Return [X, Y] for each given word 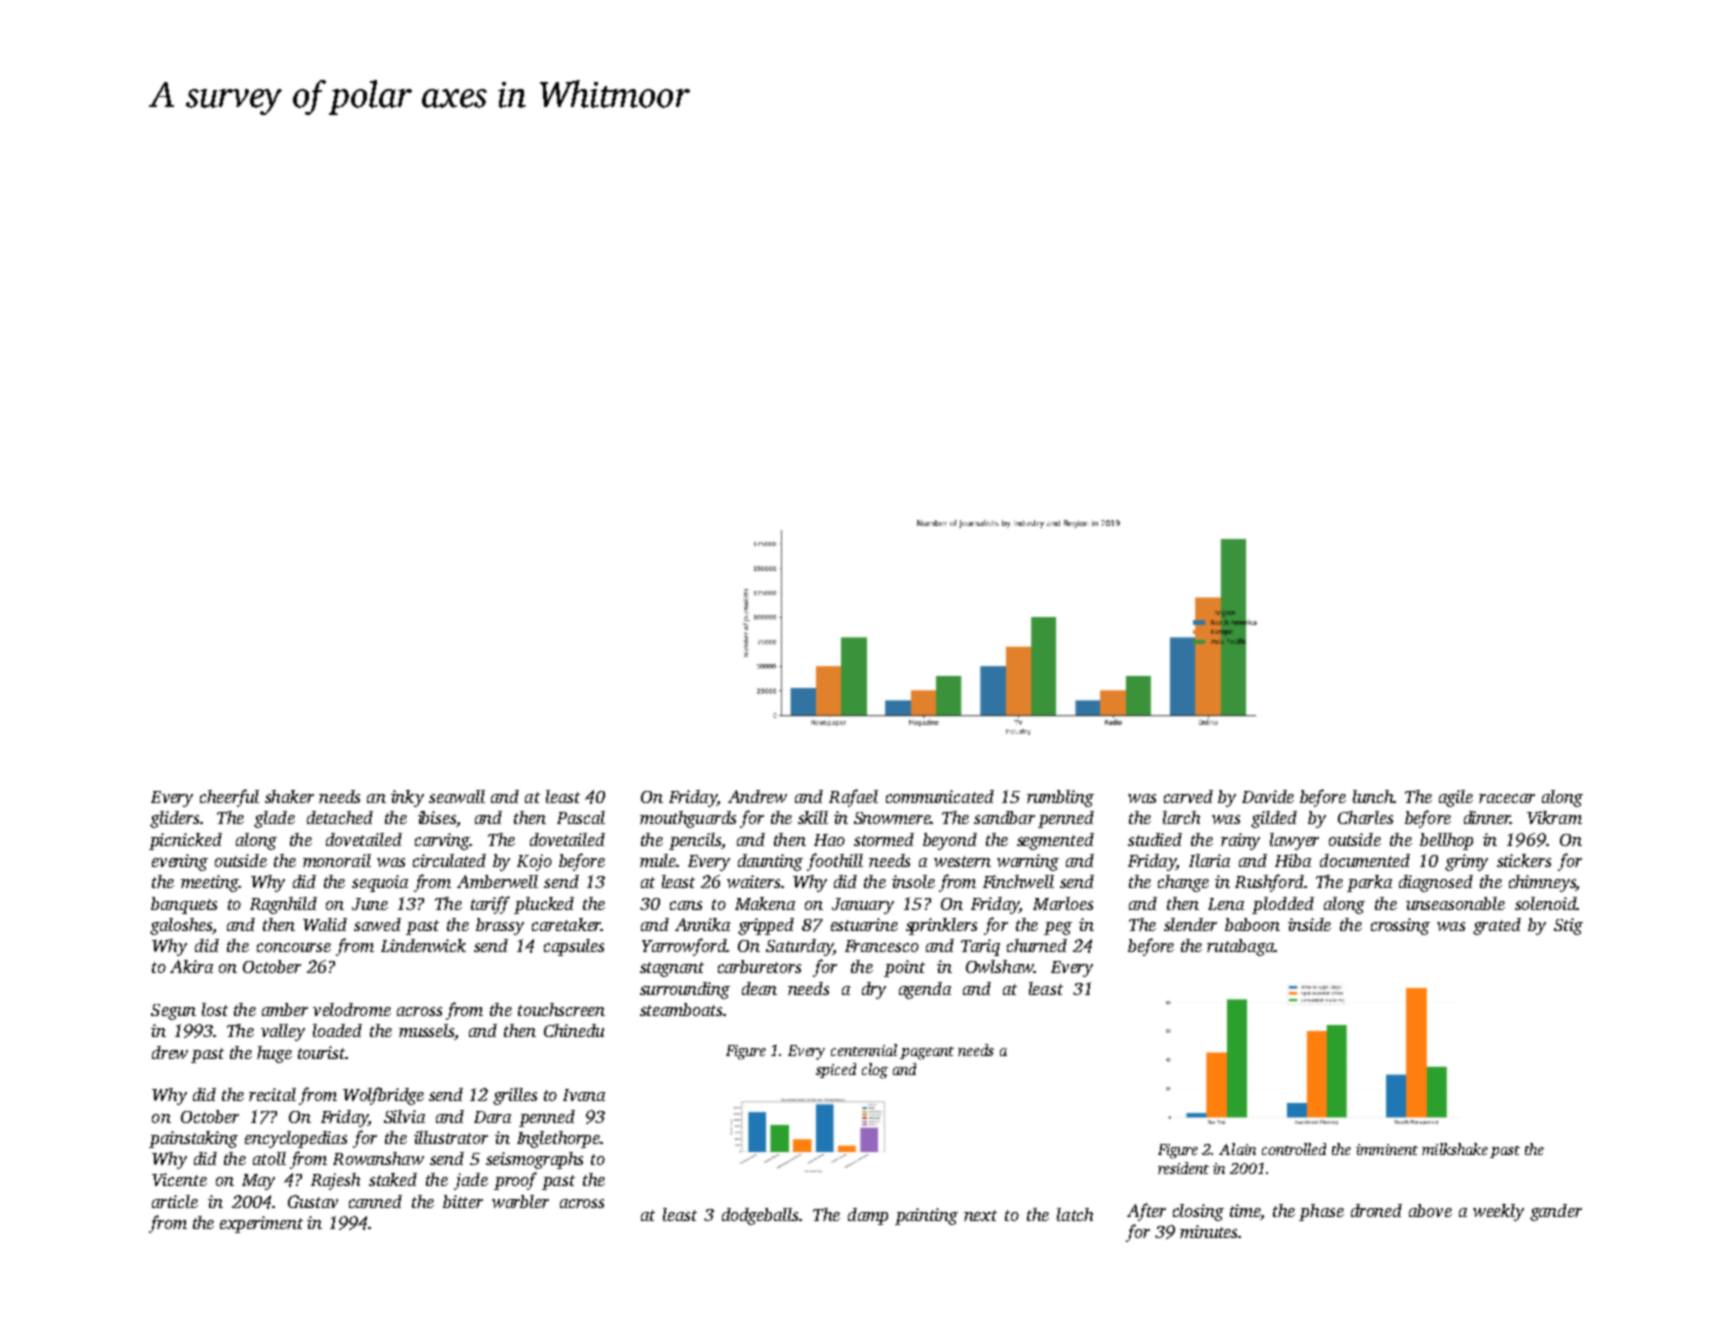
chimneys [1542, 883]
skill [813, 817]
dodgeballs [760, 1216]
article [175, 1201]
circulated [449, 860]
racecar [1507, 798]
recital [272, 1094]
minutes [1208, 1231]
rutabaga [1240, 947]
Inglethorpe [558, 1139]
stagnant [672, 969]
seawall [457, 796]
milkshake [1455, 1149]
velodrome [352, 1009]
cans [686, 905]
